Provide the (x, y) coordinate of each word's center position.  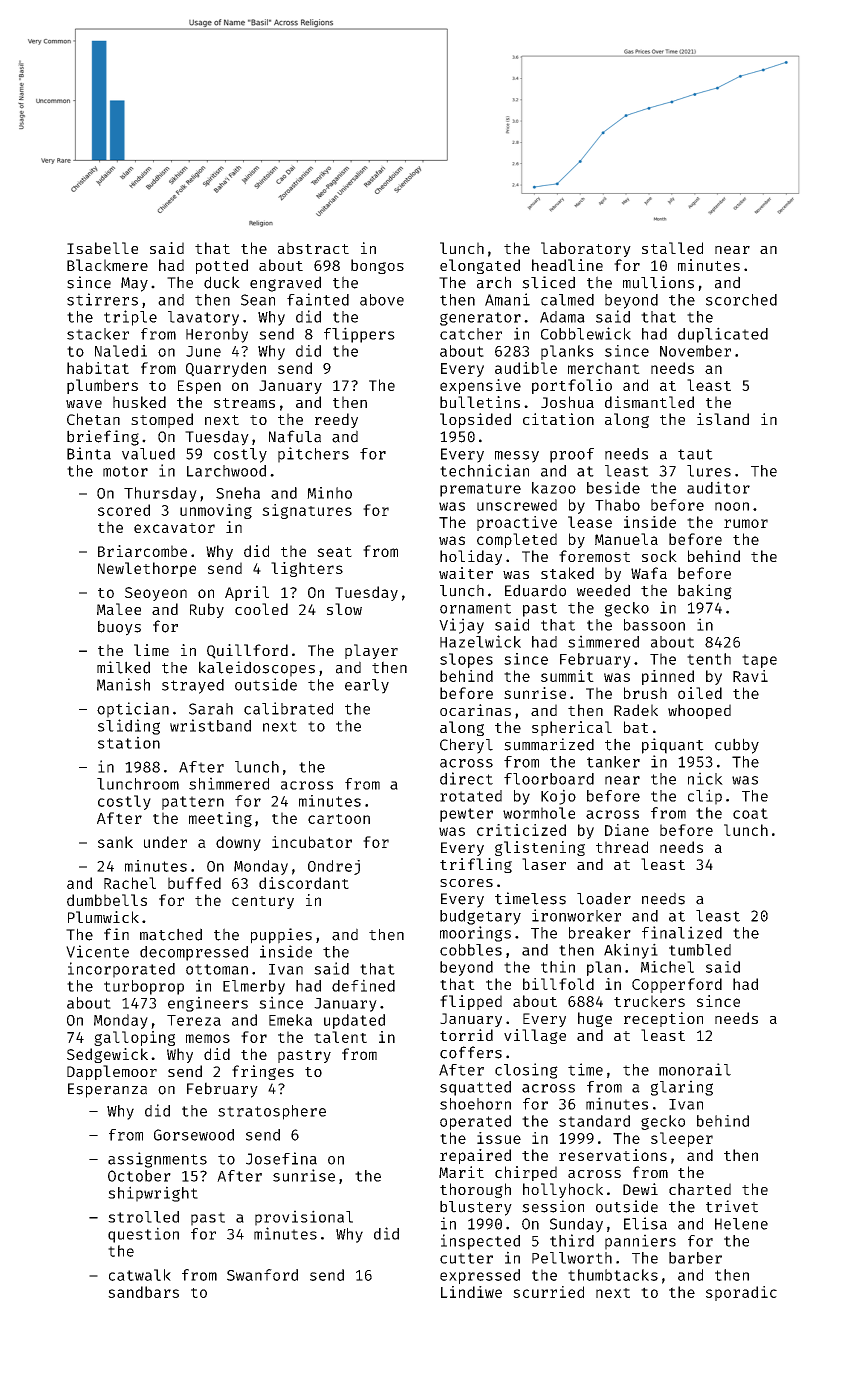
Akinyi (631, 951)
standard (594, 1121)
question (143, 1235)
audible (526, 368)
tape (759, 661)
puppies (281, 936)
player (371, 651)
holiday (471, 557)
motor (125, 471)
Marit (461, 1172)
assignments (157, 1160)
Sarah (211, 709)
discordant (304, 883)
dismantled (649, 402)
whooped (699, 711)
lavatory (203, 318)
